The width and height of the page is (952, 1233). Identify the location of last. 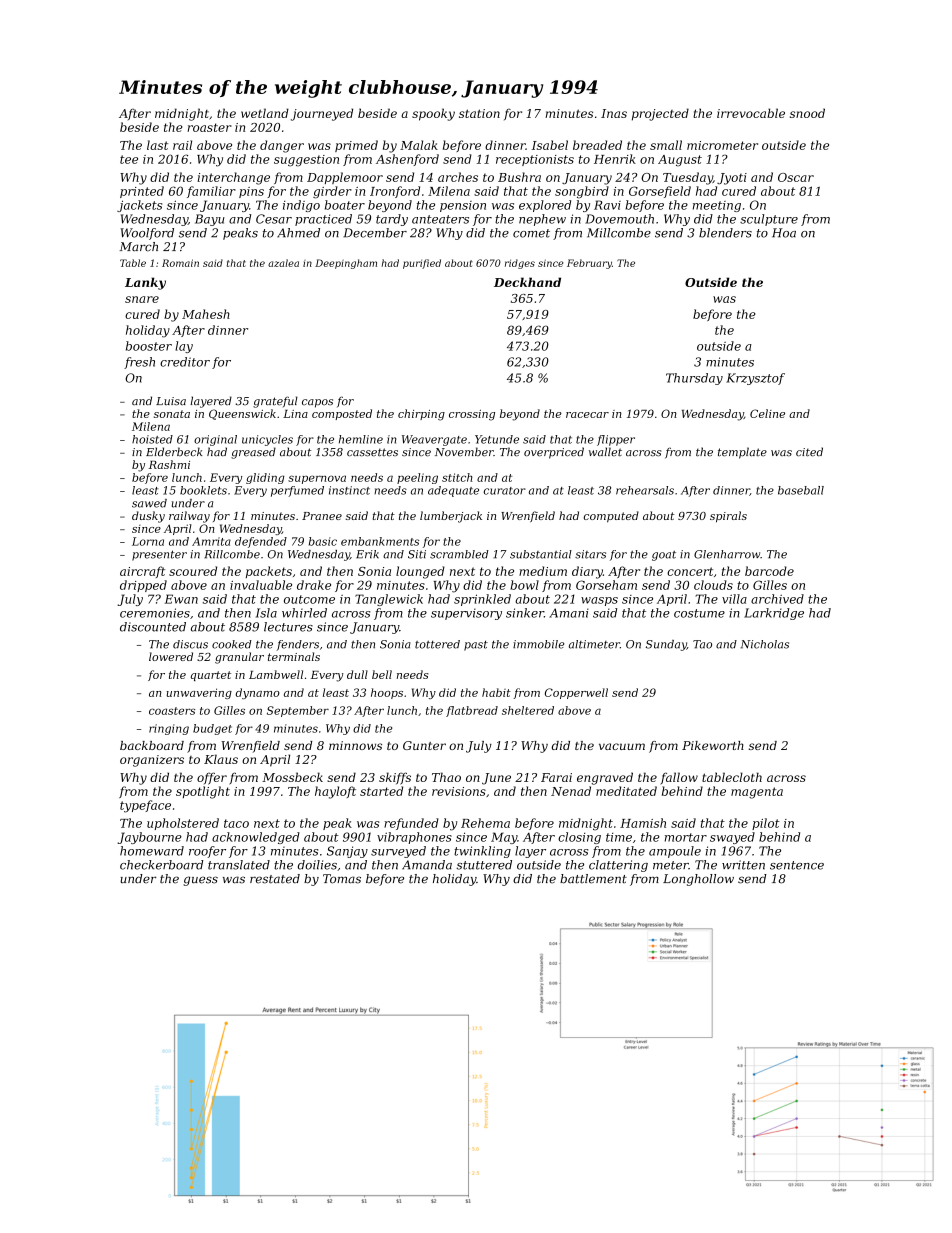
(157, 145).
